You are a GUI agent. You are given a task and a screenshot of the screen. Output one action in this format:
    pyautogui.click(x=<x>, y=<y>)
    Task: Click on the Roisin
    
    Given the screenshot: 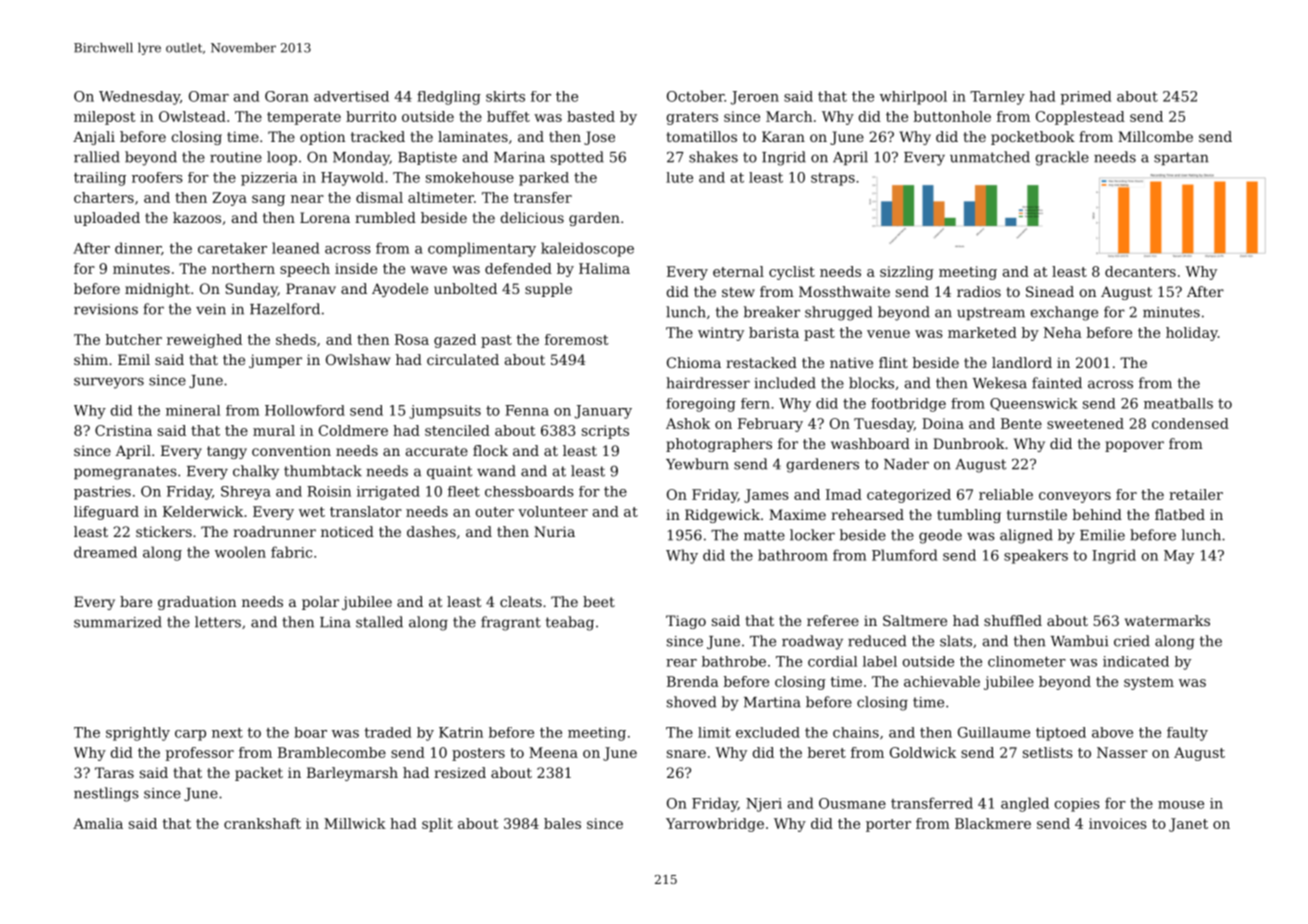 What is the action you would take?
    pyautogui.click(x=329, y=491)
